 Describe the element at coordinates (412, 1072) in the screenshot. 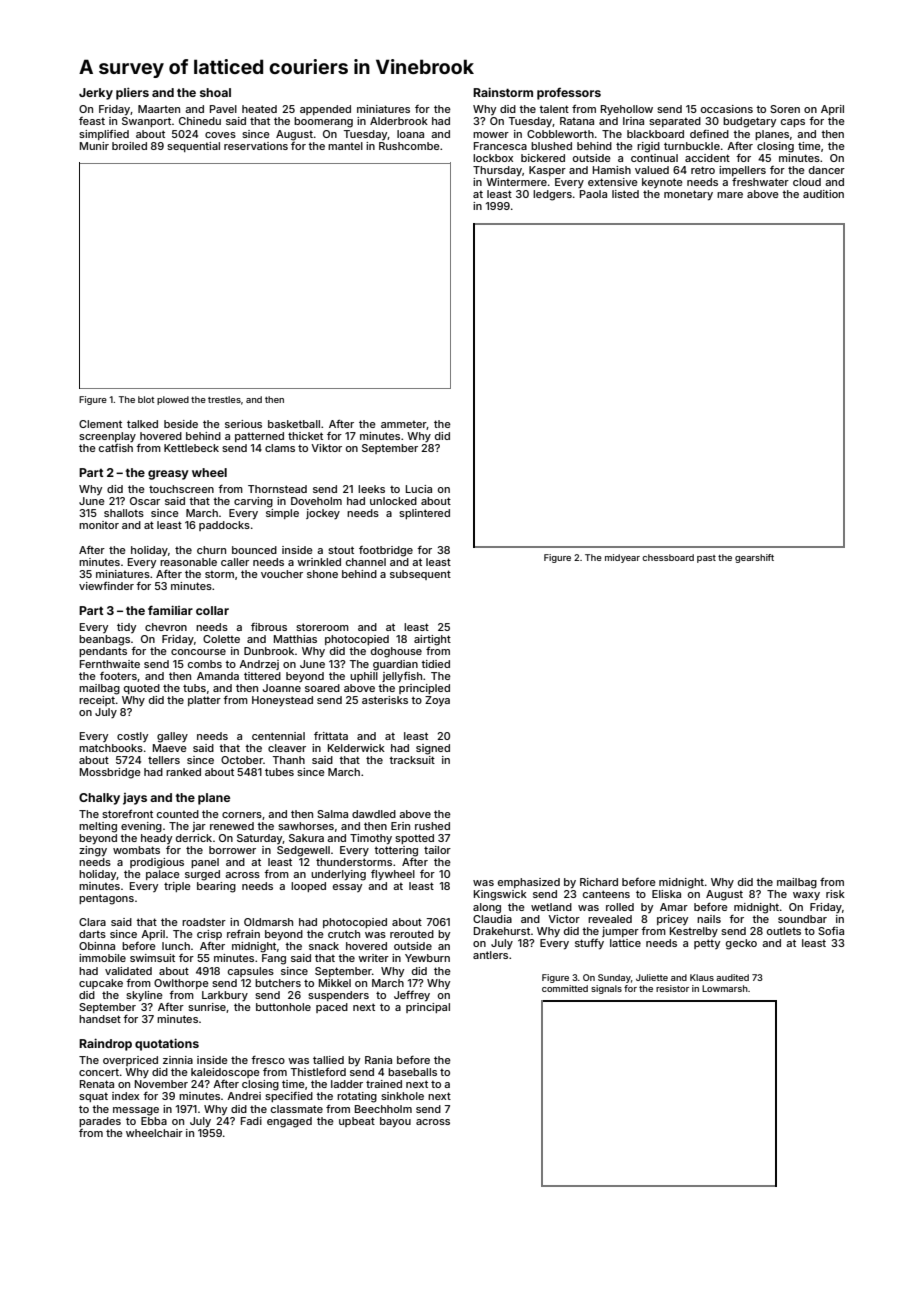

I see `baseballs` at that location.
